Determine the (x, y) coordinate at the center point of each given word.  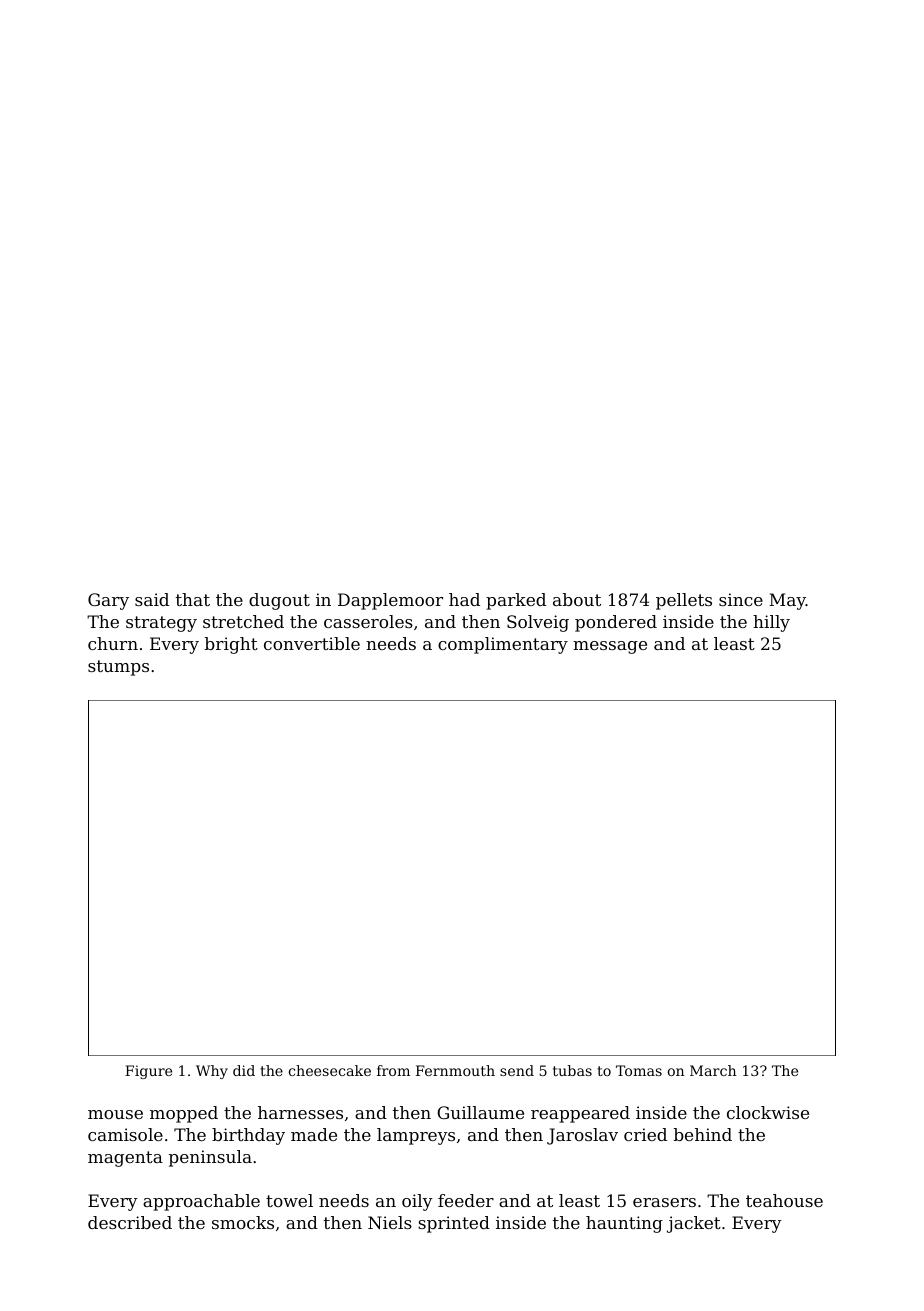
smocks (243, 1222)
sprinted (454, 1224)
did (244, 1070)
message (610, 647)
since (741, 599)
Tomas (639, 1070)
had (464, 599)
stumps (118, 668)
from (393, 1070)
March (713, 1070)
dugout (279, 601)
